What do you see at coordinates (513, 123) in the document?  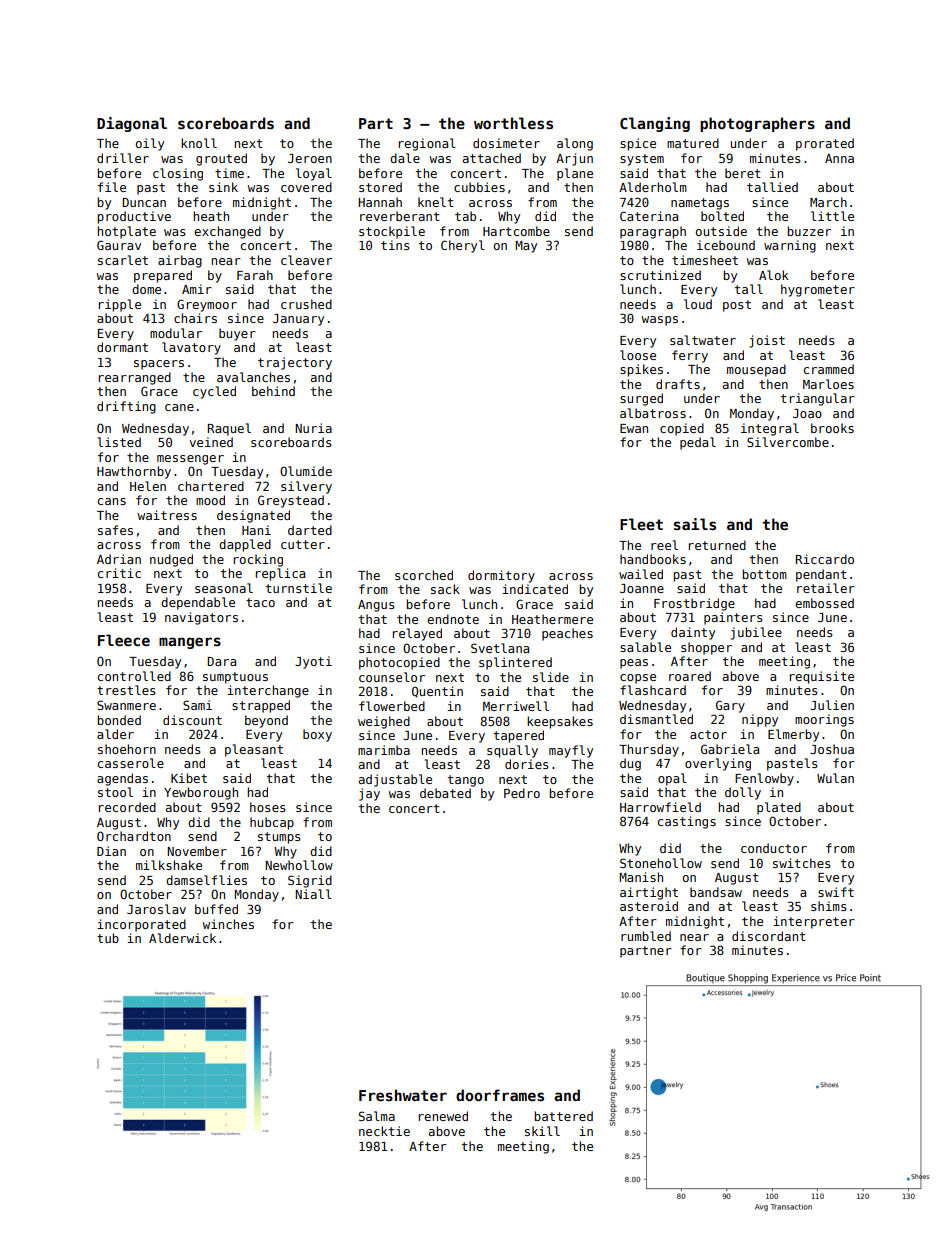 I see `worthless` at bounding box center [513, 123].
